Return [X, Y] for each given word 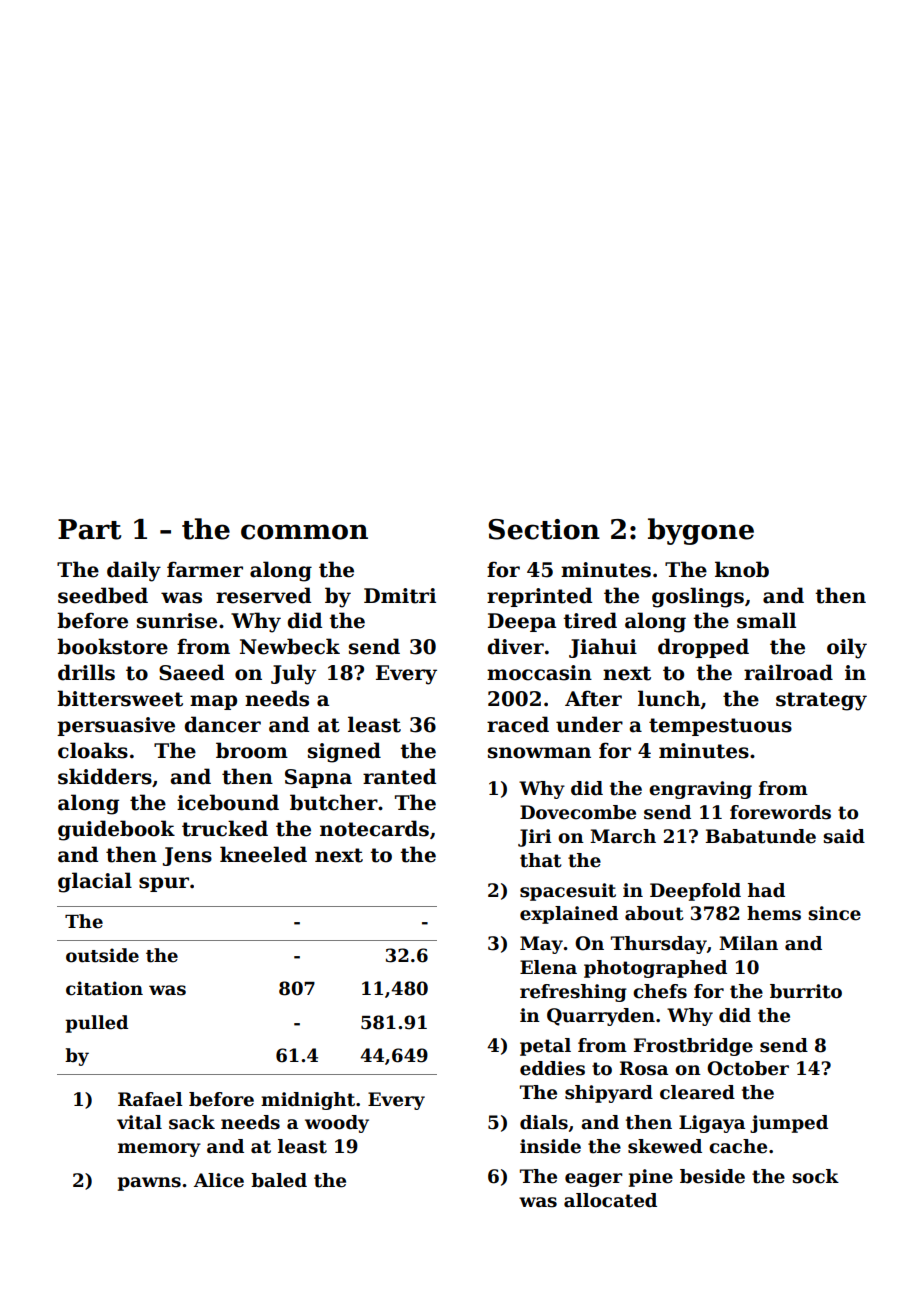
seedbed [103, 595]
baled [279, 1180]
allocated [610, 1200]
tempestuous [720, 727]
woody [337, 1124]
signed [344, 752]
